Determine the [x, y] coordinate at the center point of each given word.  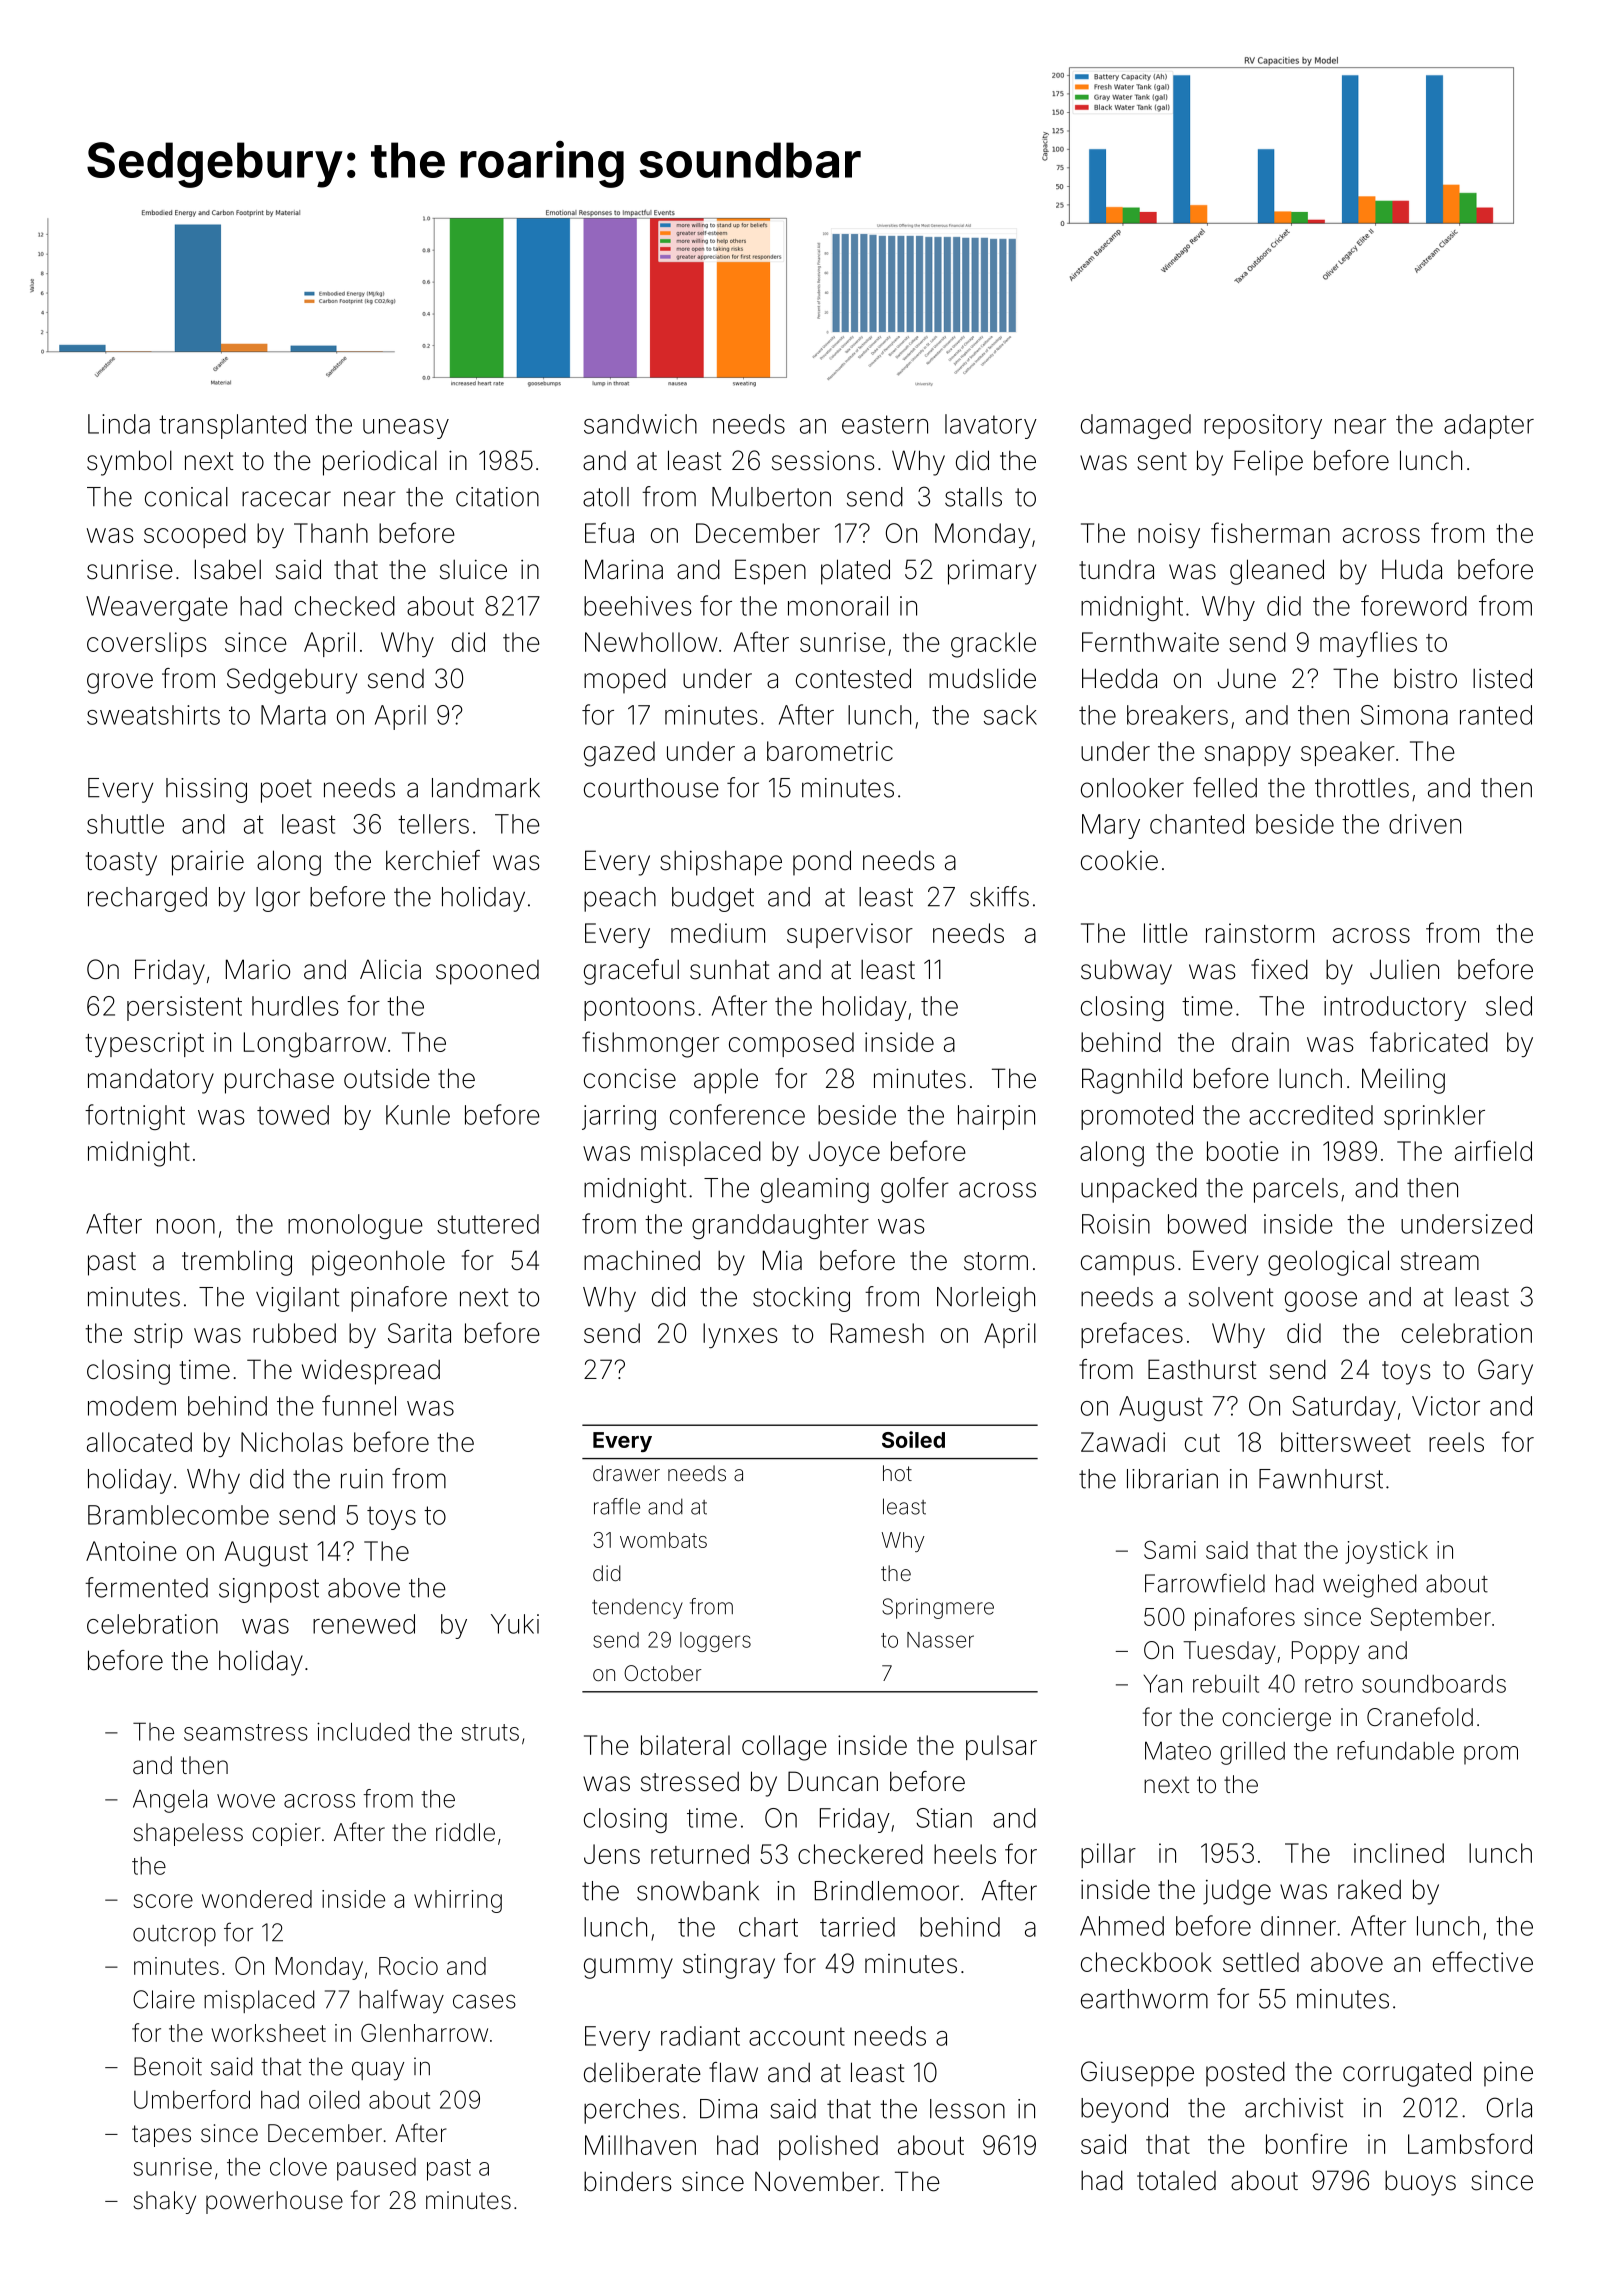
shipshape [721, 863]
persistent [184, 1008]
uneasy [406, 429]
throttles [1362, 788]
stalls [973, 497]
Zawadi [1123, 1442]
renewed [364, 1624]
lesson [967, 2109]
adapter [1489, 426]
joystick [1386, 1552]
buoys [1420, 2183]
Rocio [408, 1966]
